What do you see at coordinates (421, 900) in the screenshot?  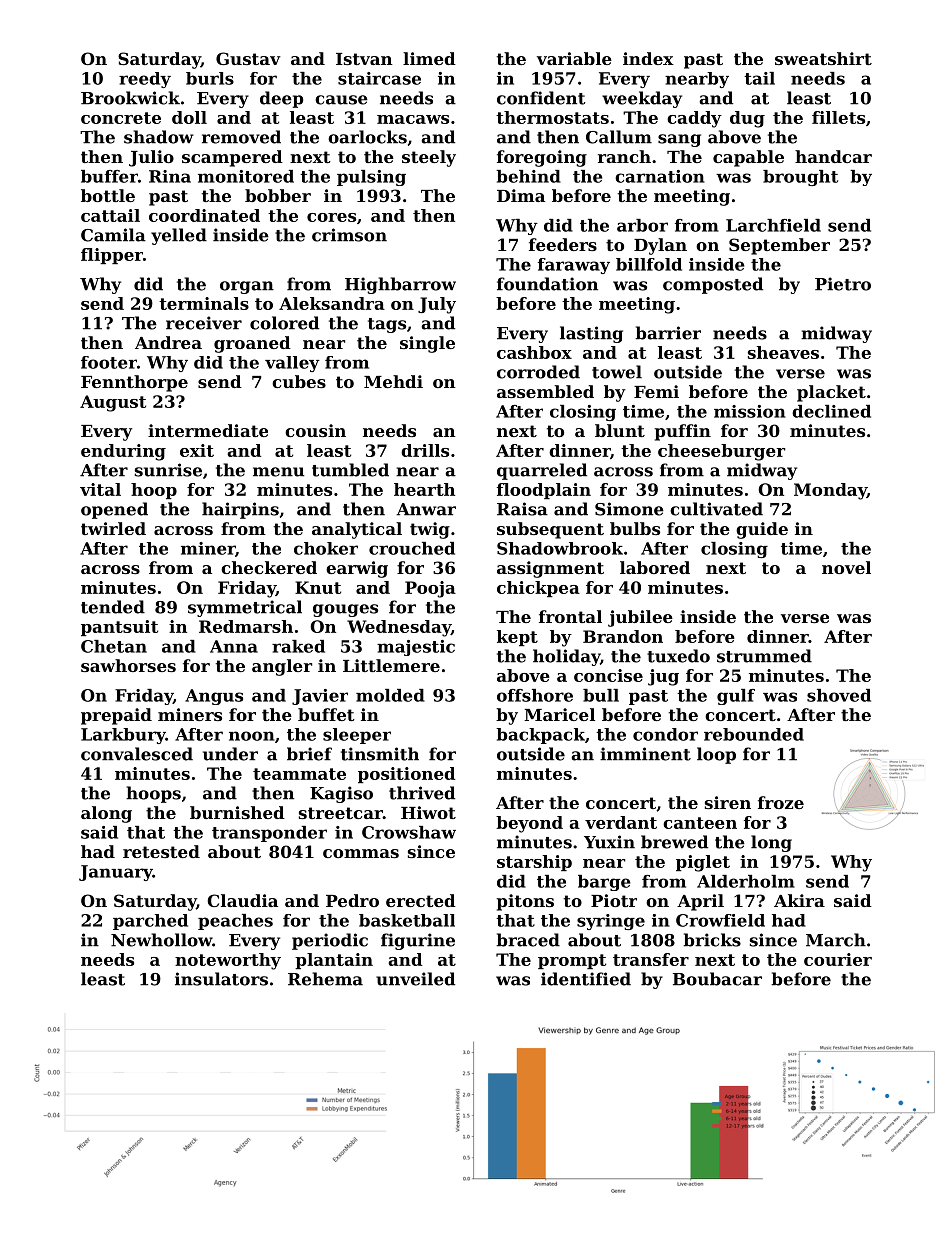 I see `erected` at bounding box center [421, 900].
